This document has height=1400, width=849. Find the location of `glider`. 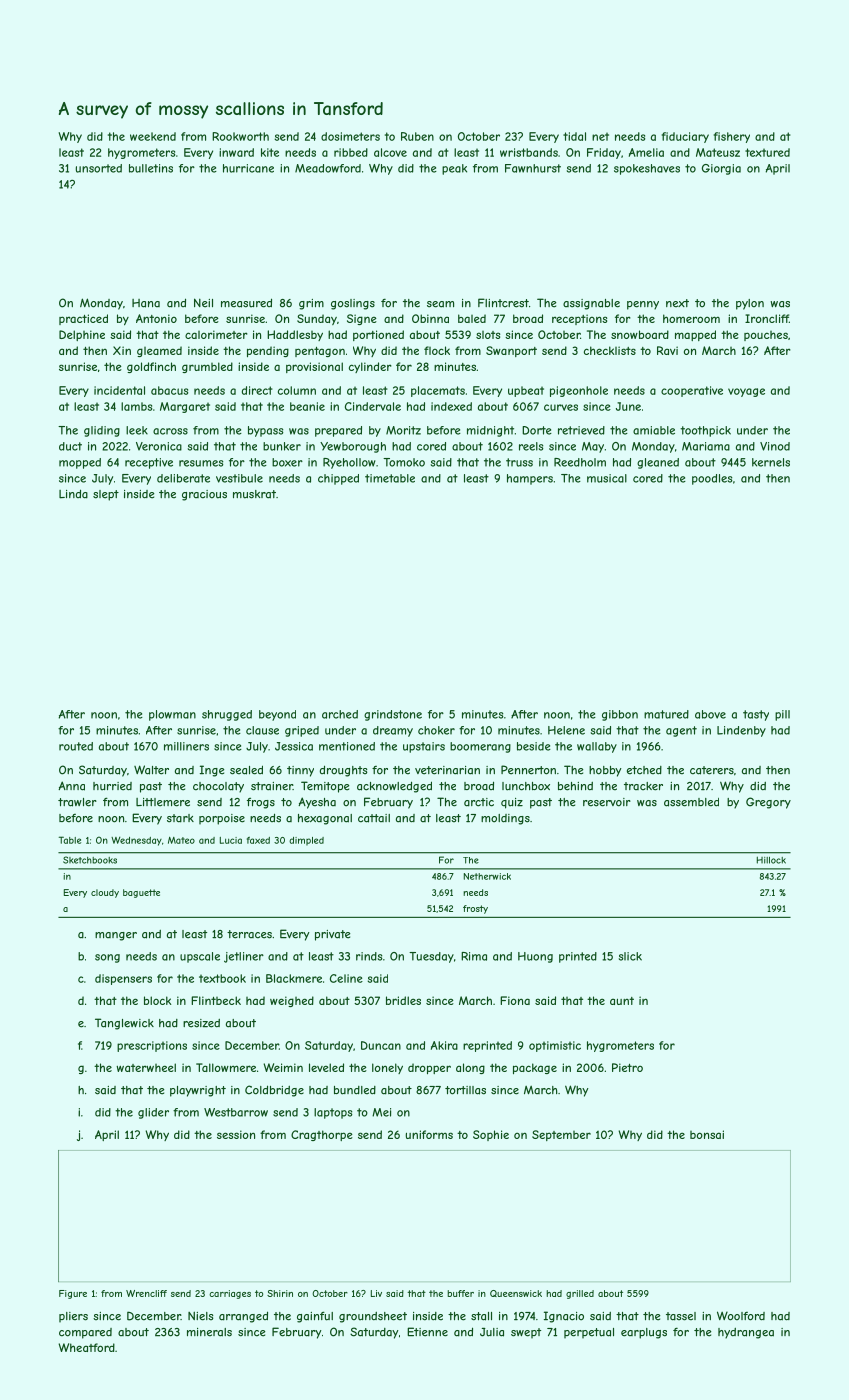

glider is located at coordinates (153, 1113).
